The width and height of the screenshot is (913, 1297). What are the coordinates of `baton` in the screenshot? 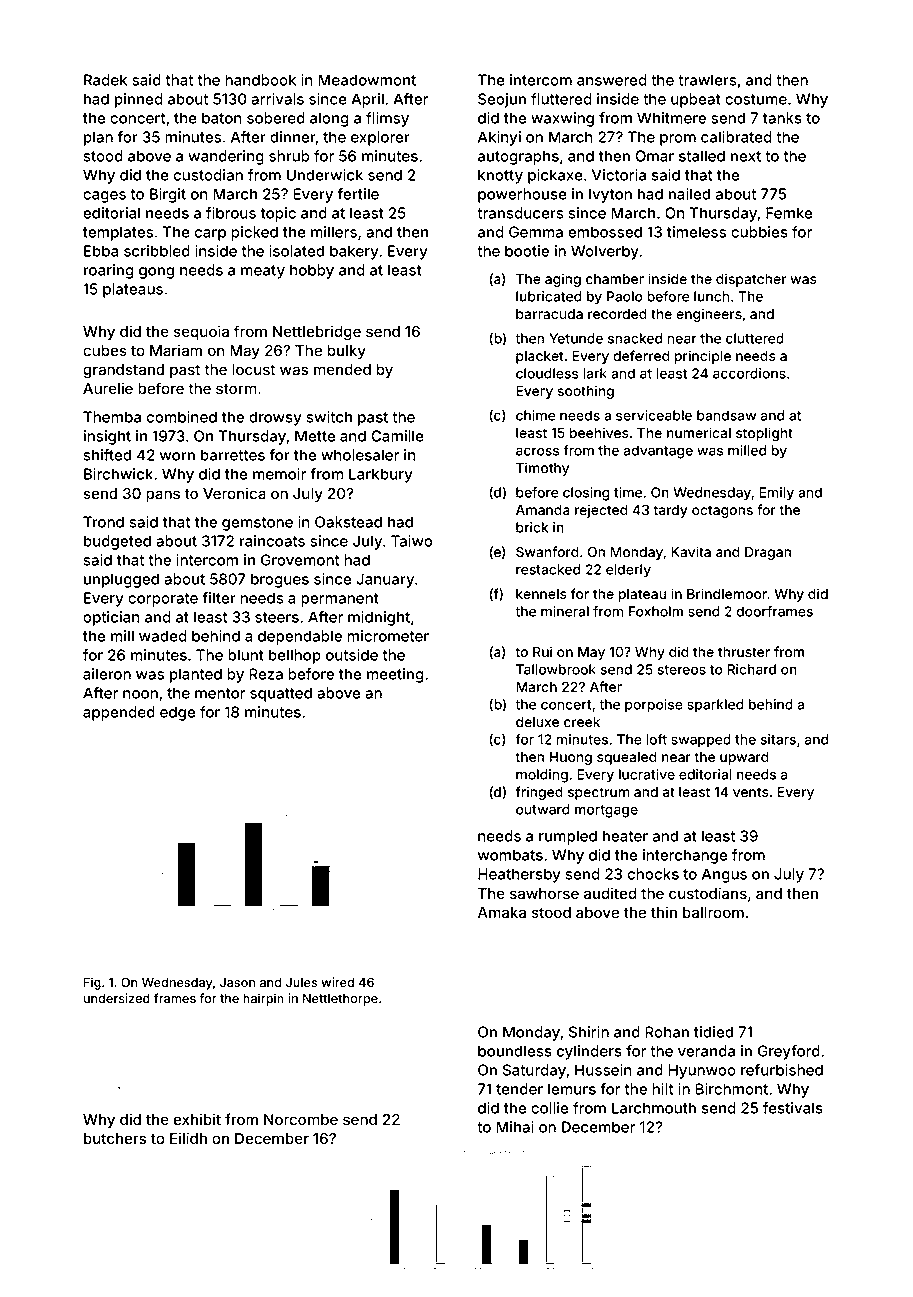 It's located at (222, 118).
